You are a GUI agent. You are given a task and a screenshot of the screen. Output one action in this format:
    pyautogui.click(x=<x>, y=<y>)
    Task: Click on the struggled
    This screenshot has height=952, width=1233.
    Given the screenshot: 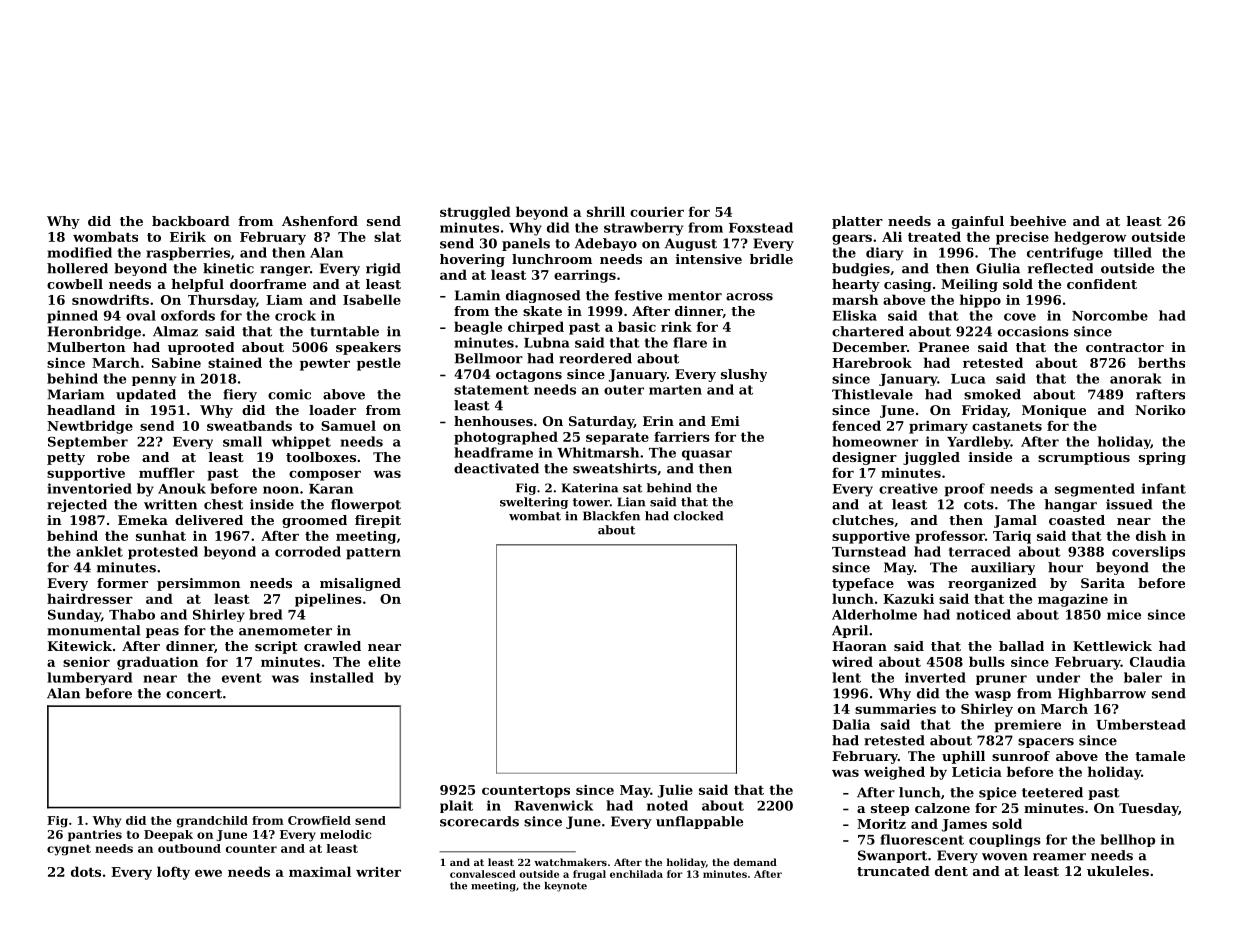 What is the action you would take?
    pyautogui.click(x=475, y=213)
